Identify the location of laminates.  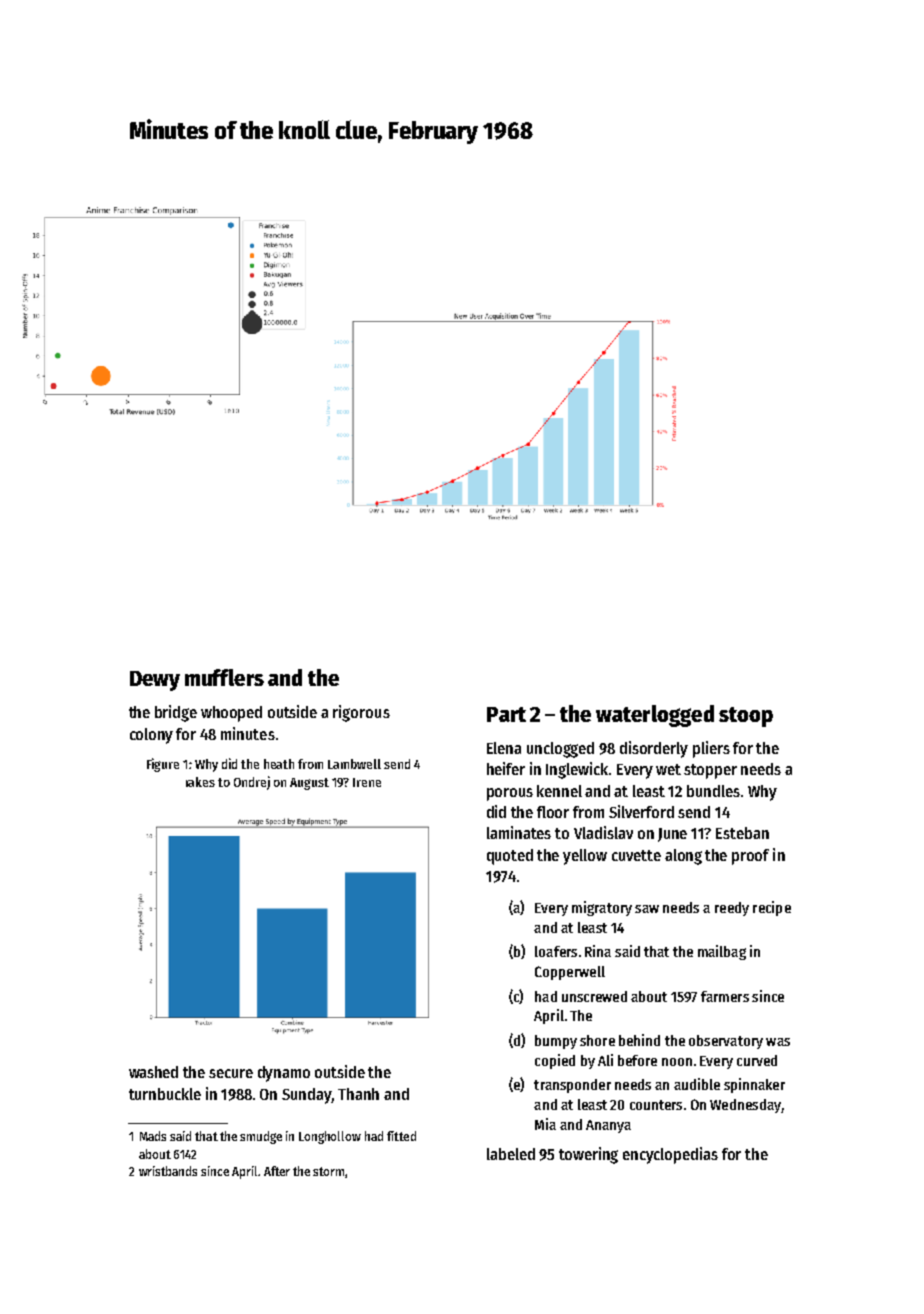
(519, 832).
